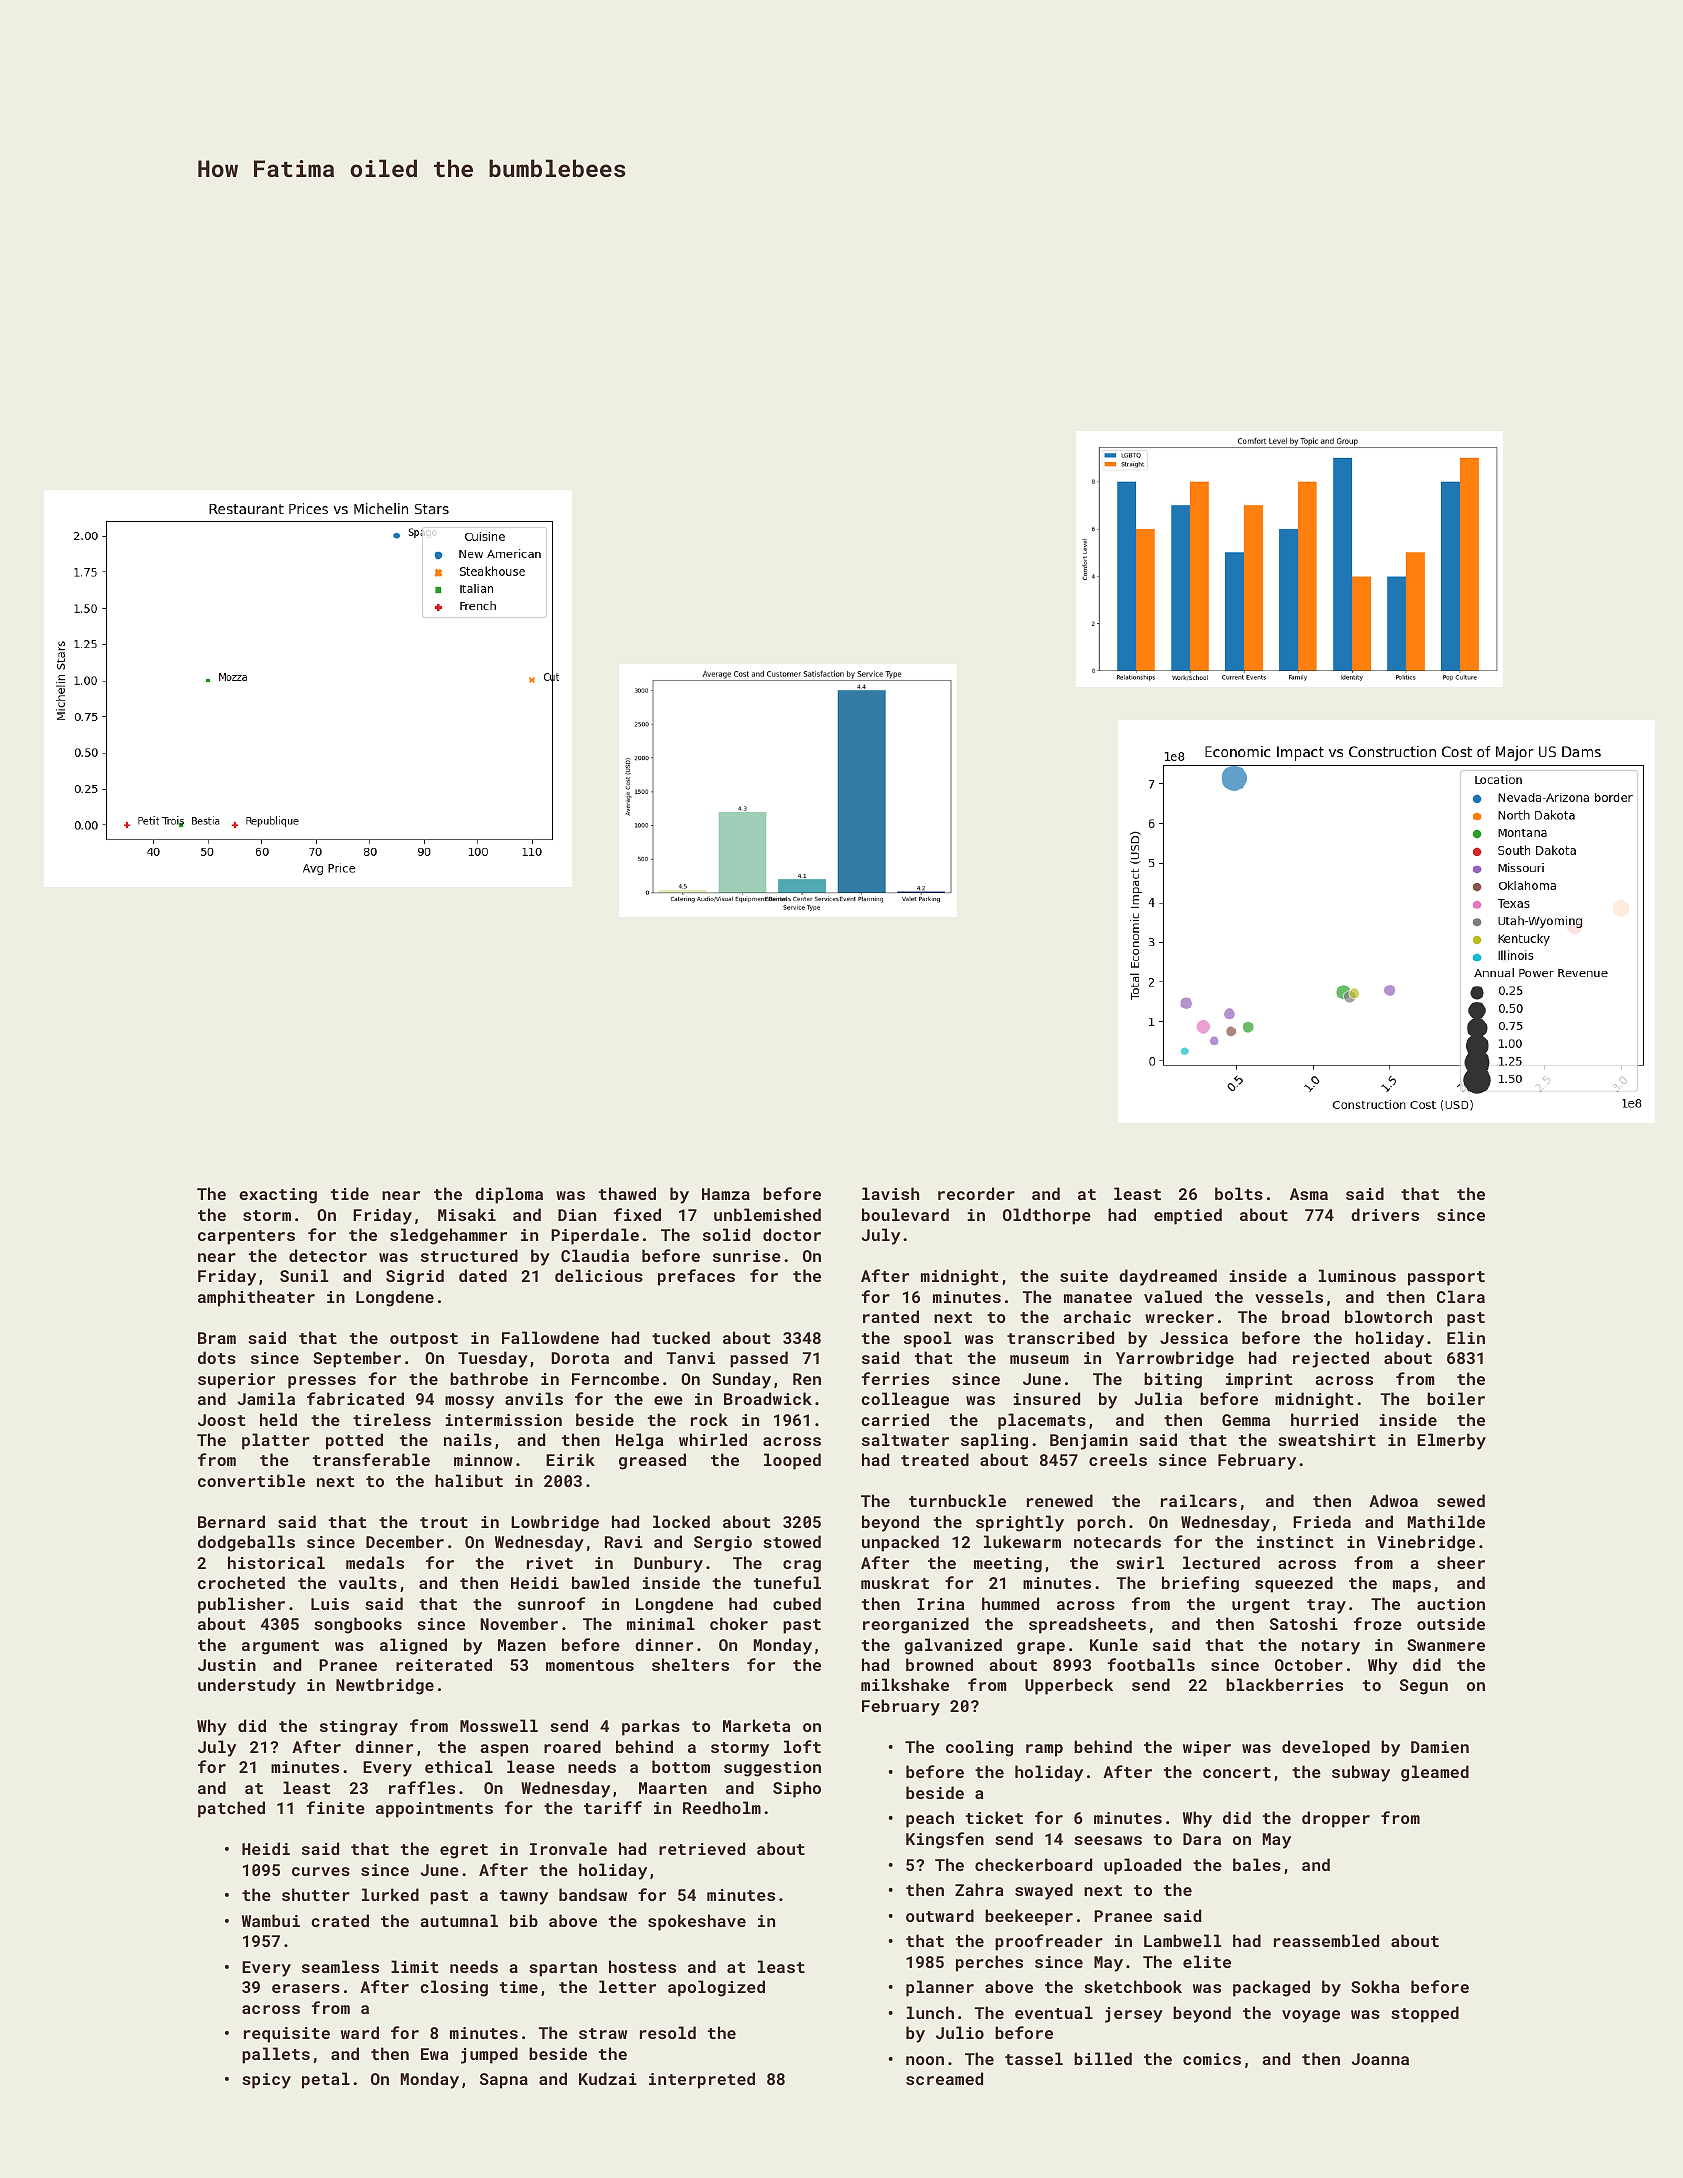 This screenshot has height=2178, width=1683. Describe the element at coordinates (697, 1922) in the screenshot. I see `spokeshave` at that location.
